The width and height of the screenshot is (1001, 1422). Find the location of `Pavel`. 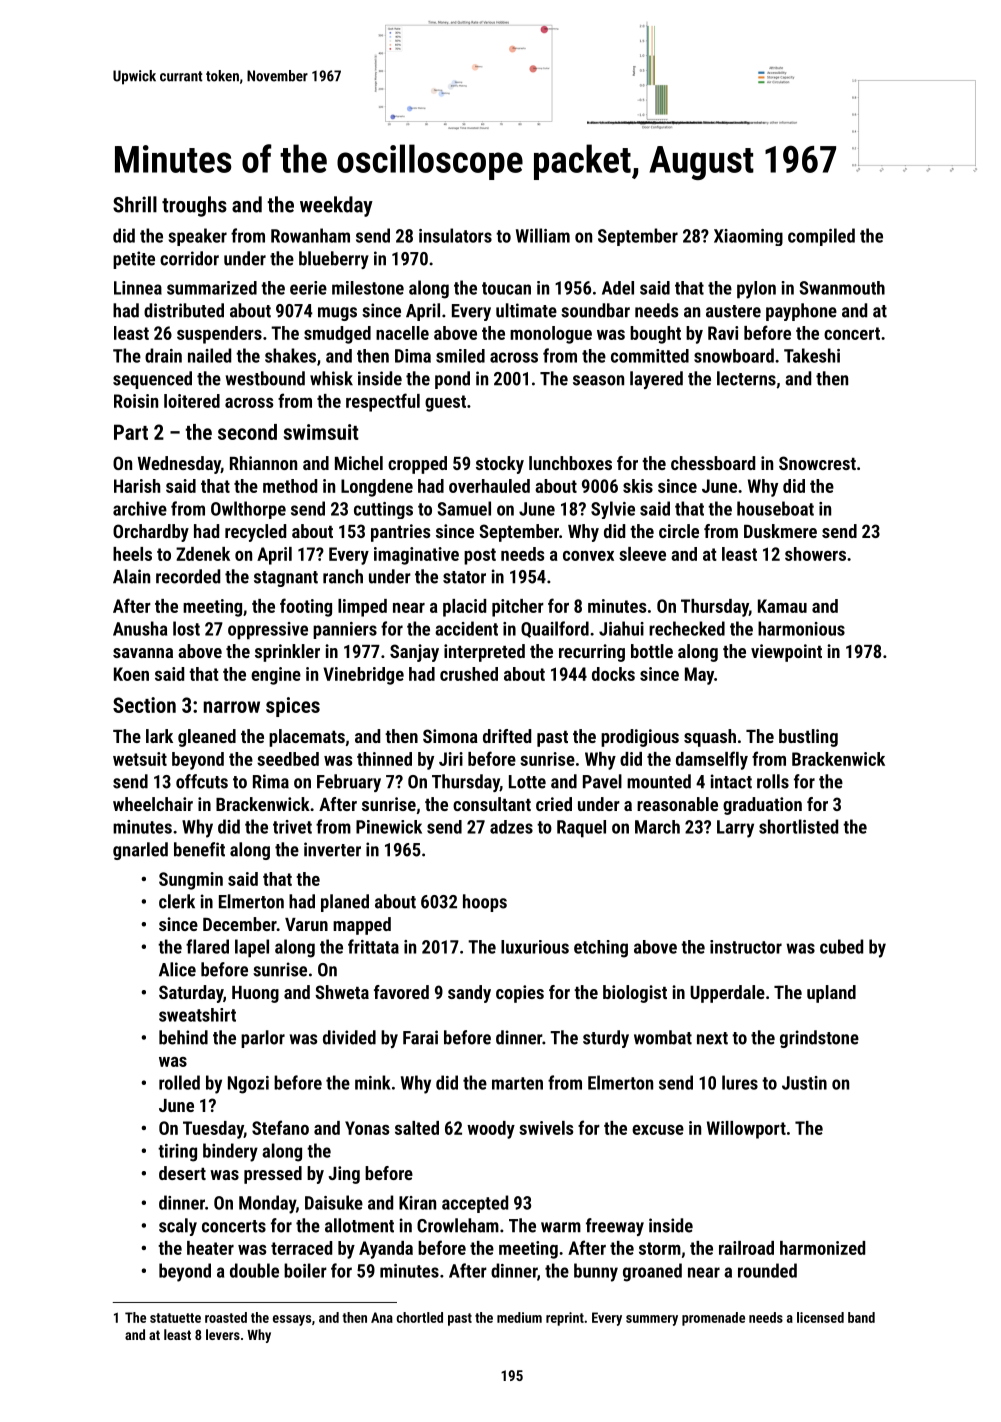

Pavel is located at coordinates (602, 781).
